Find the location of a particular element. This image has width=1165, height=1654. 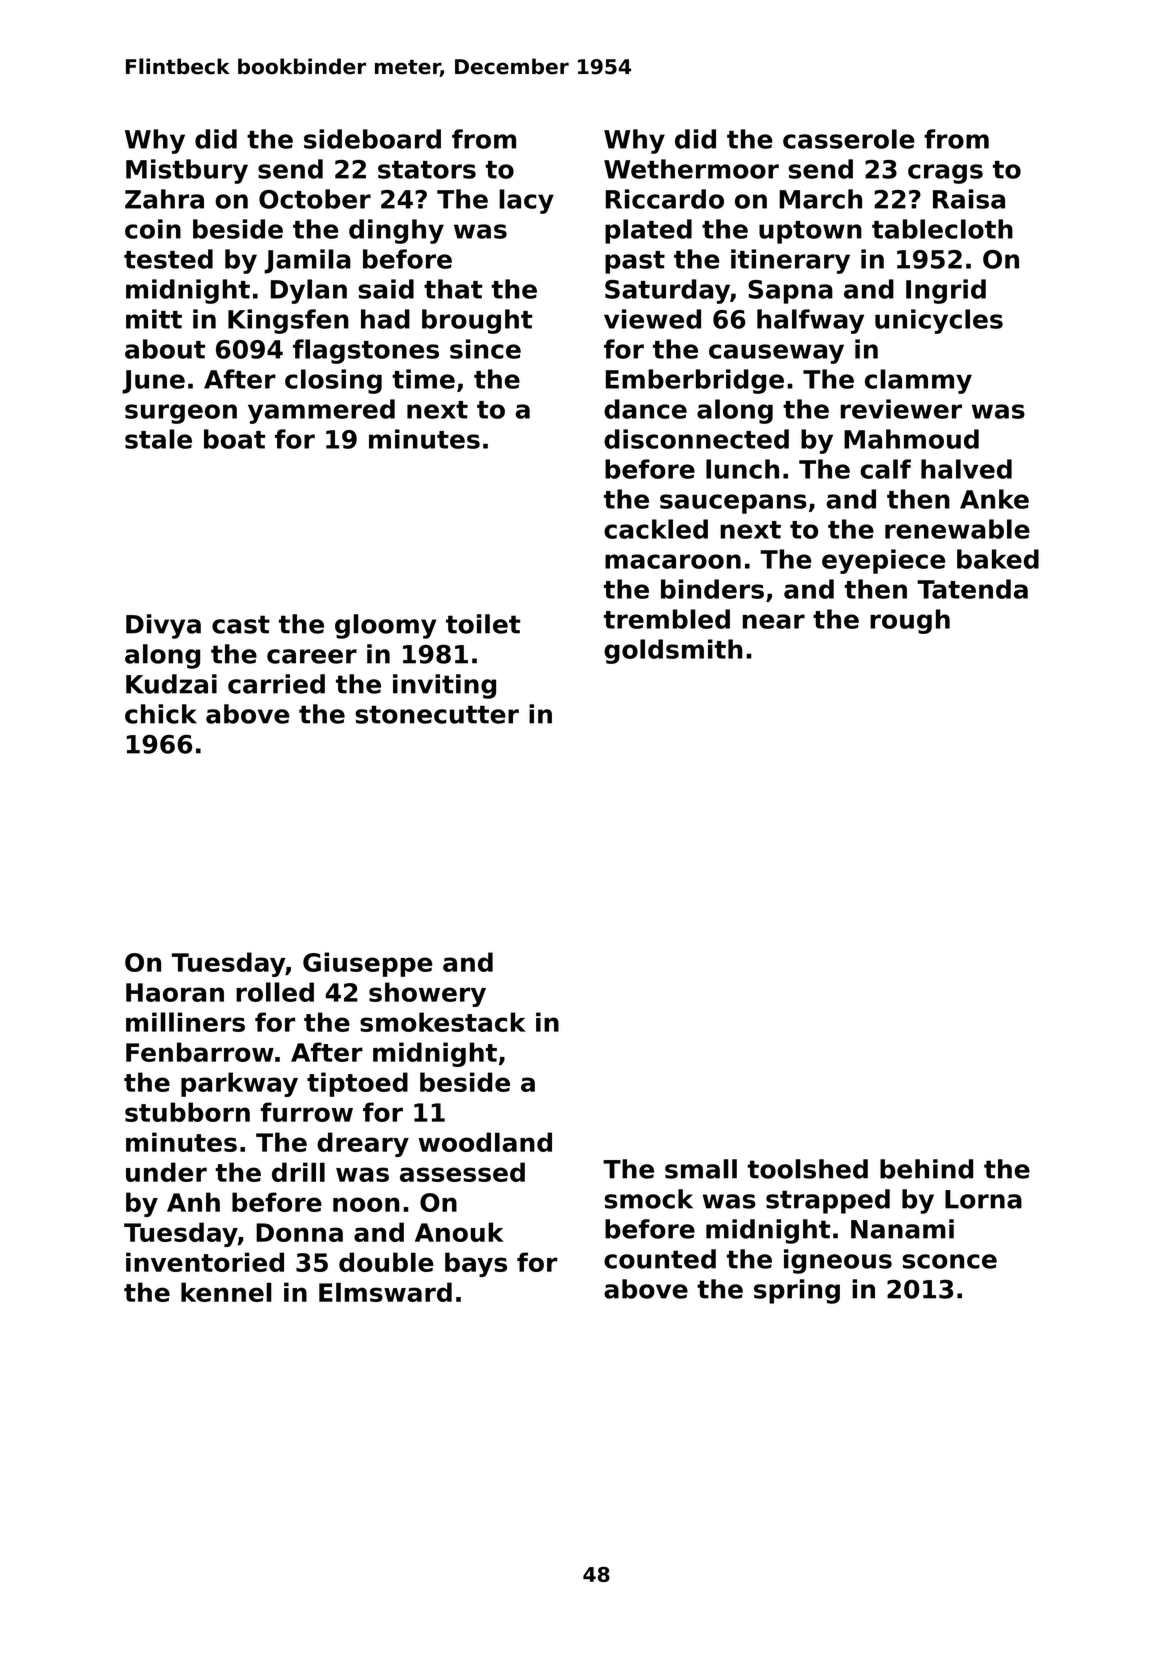

Jamila is located at coordinates (307, 261).
